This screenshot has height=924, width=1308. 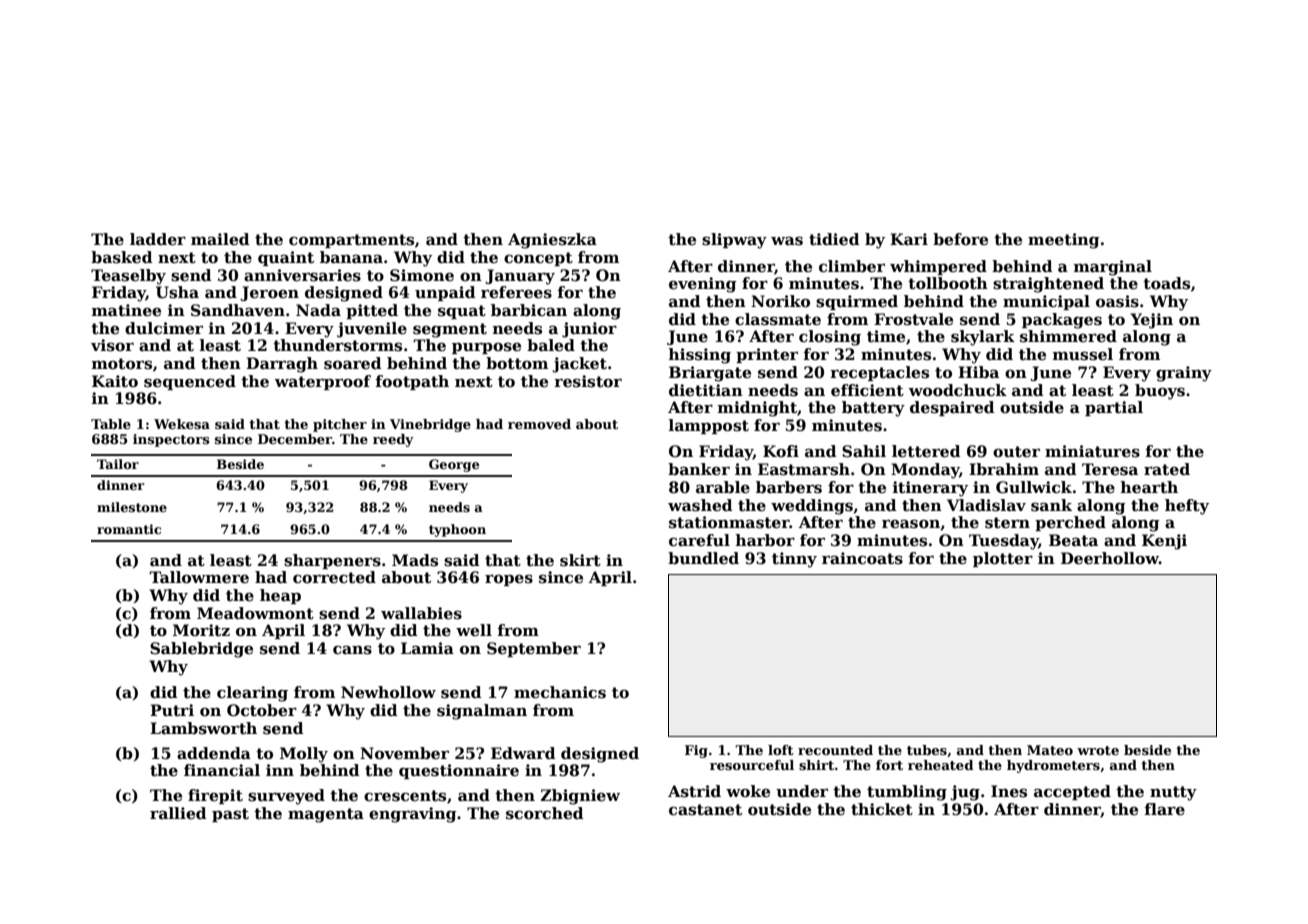 What do you see at coordinates (1003, 559) in the screenshot?
I see `plotter` at bounding box center [1003, 559].
